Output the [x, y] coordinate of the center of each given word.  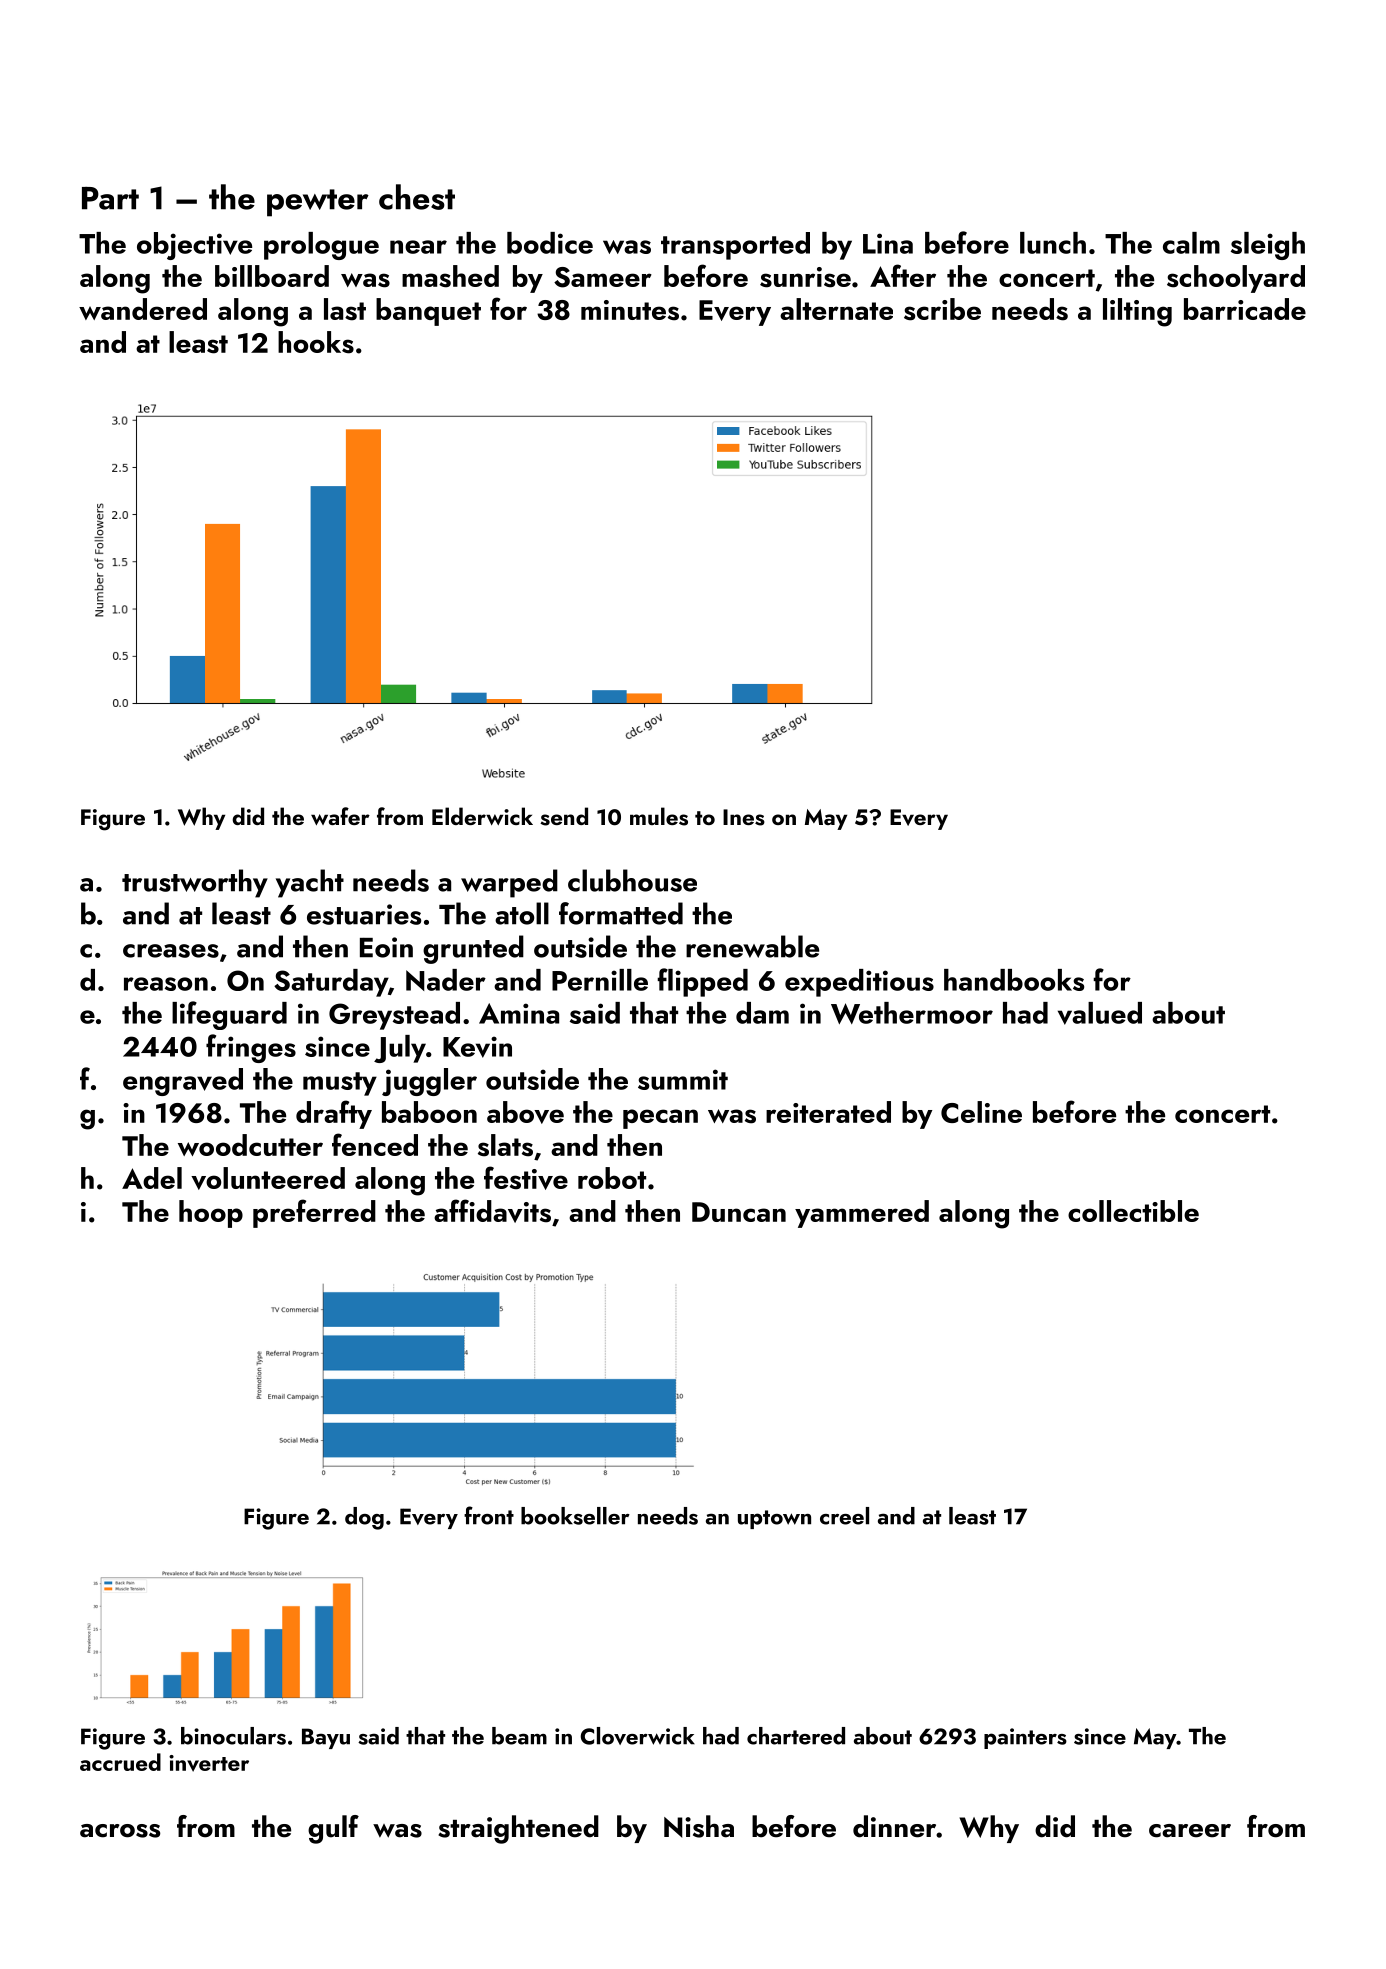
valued [1100, 1013]
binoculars [233, 1736]
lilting [1137, 312]
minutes [630, 310]
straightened [518, 1829]
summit [683, 1079]
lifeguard [229, 1015]
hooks [316, 342]
